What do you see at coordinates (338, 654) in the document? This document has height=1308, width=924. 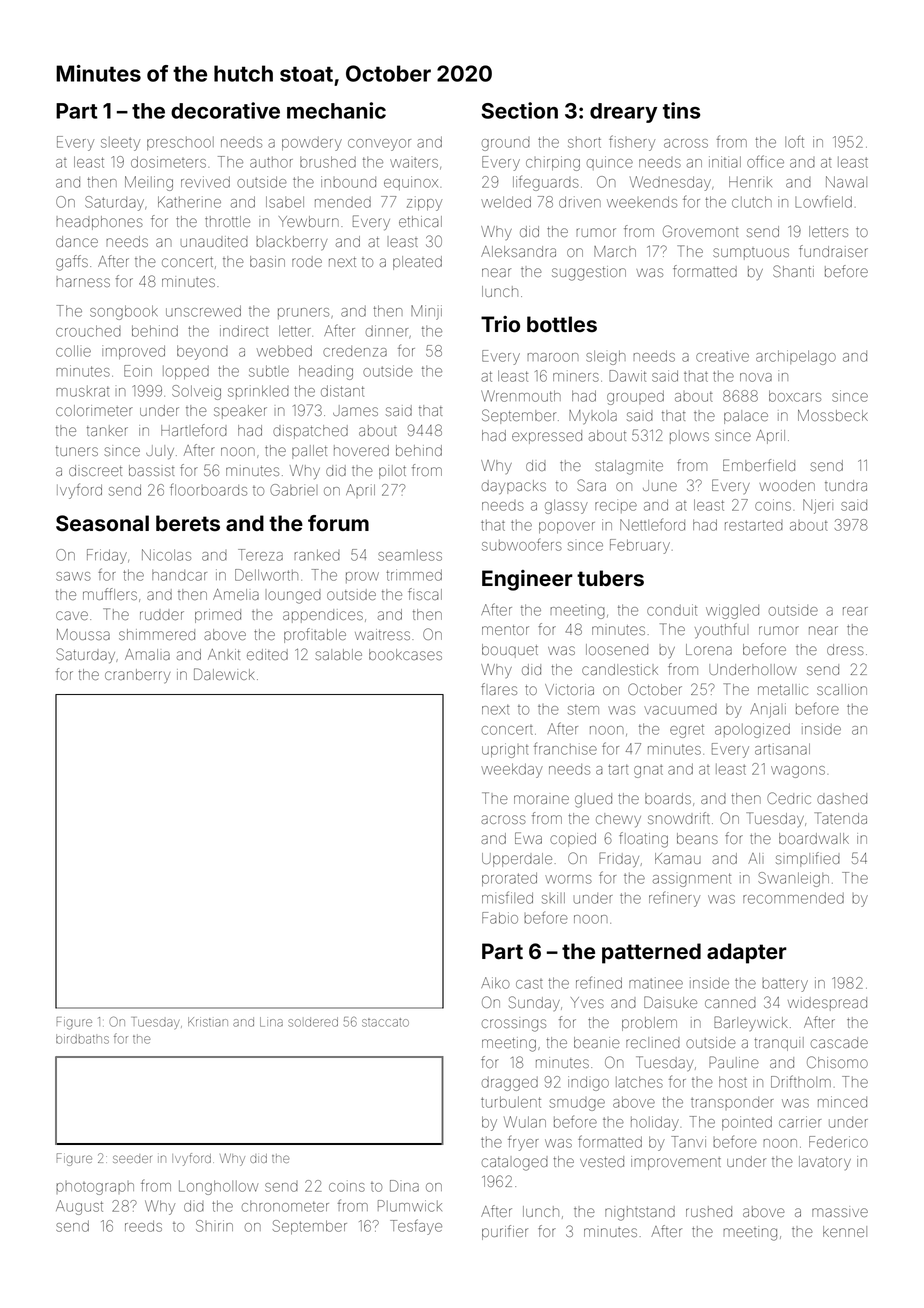 I see `salable` at bounding box center [338, 654].
